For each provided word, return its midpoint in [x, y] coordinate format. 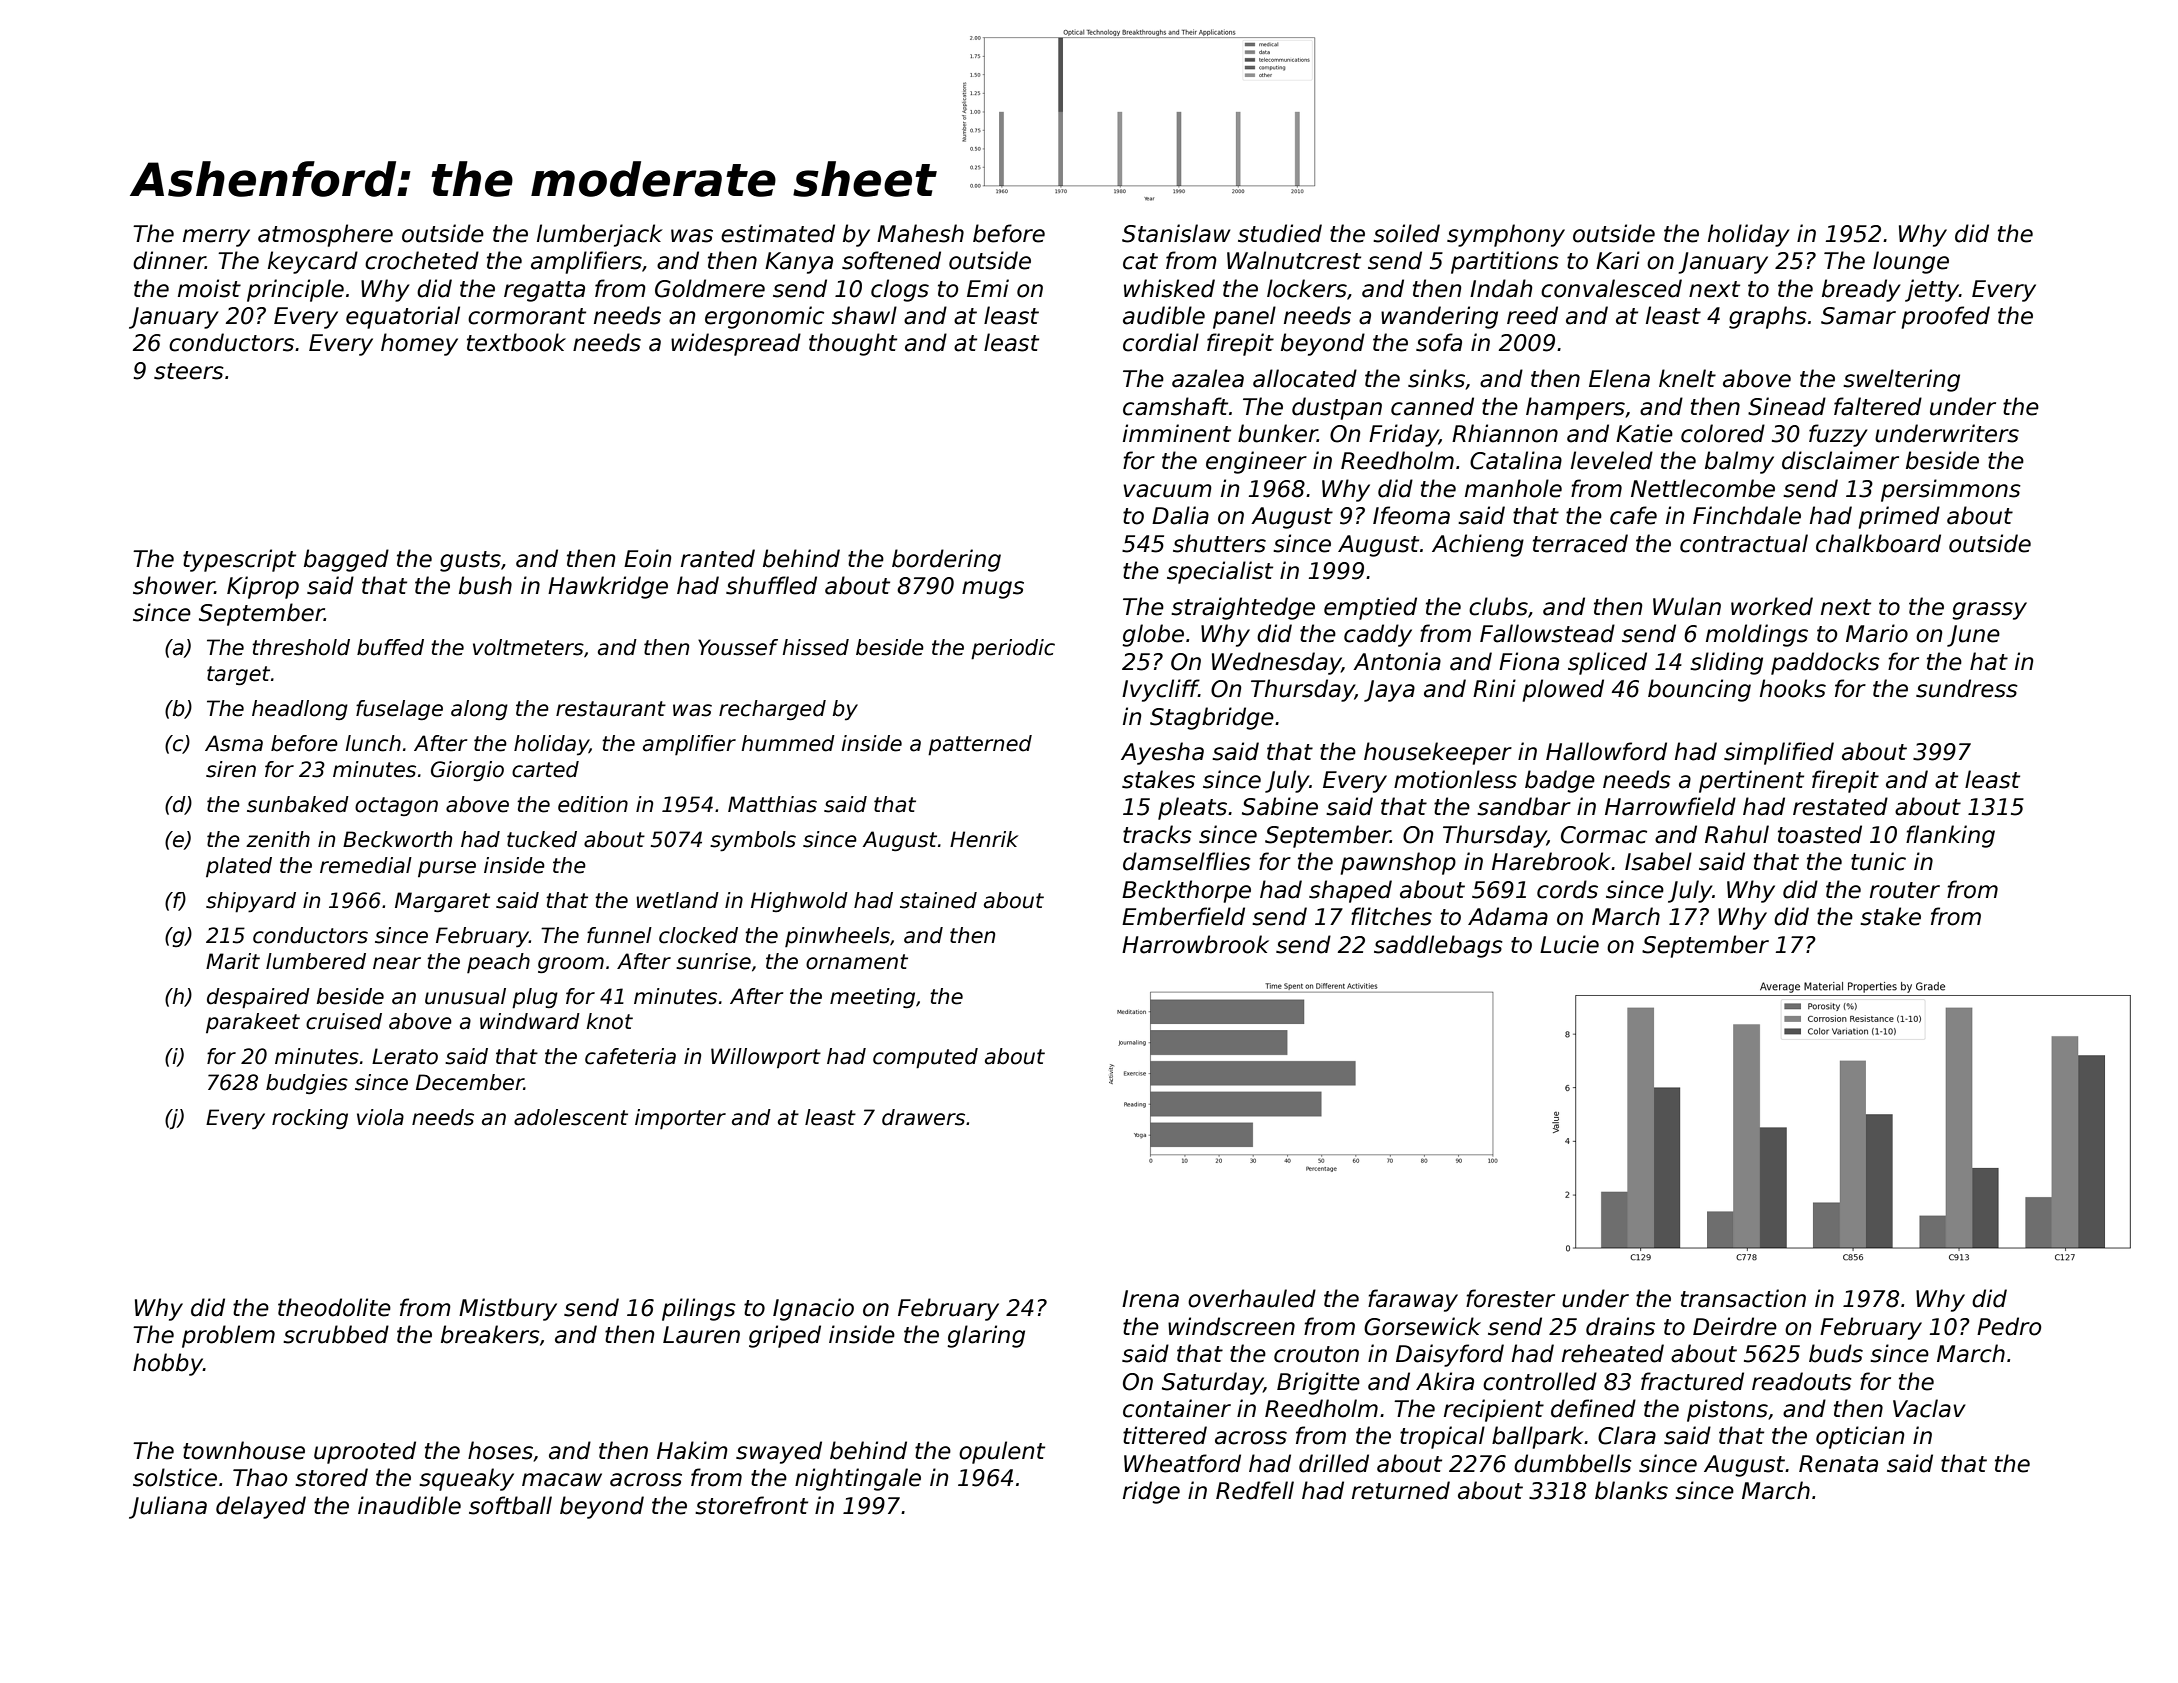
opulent [1002, 1452]
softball [510, 1505]
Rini [1494, 688]
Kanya [799, 263]
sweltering [1901, 380]
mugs [993, 590]
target [238, 675]
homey [419, 344]
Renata [1838, 1464]
